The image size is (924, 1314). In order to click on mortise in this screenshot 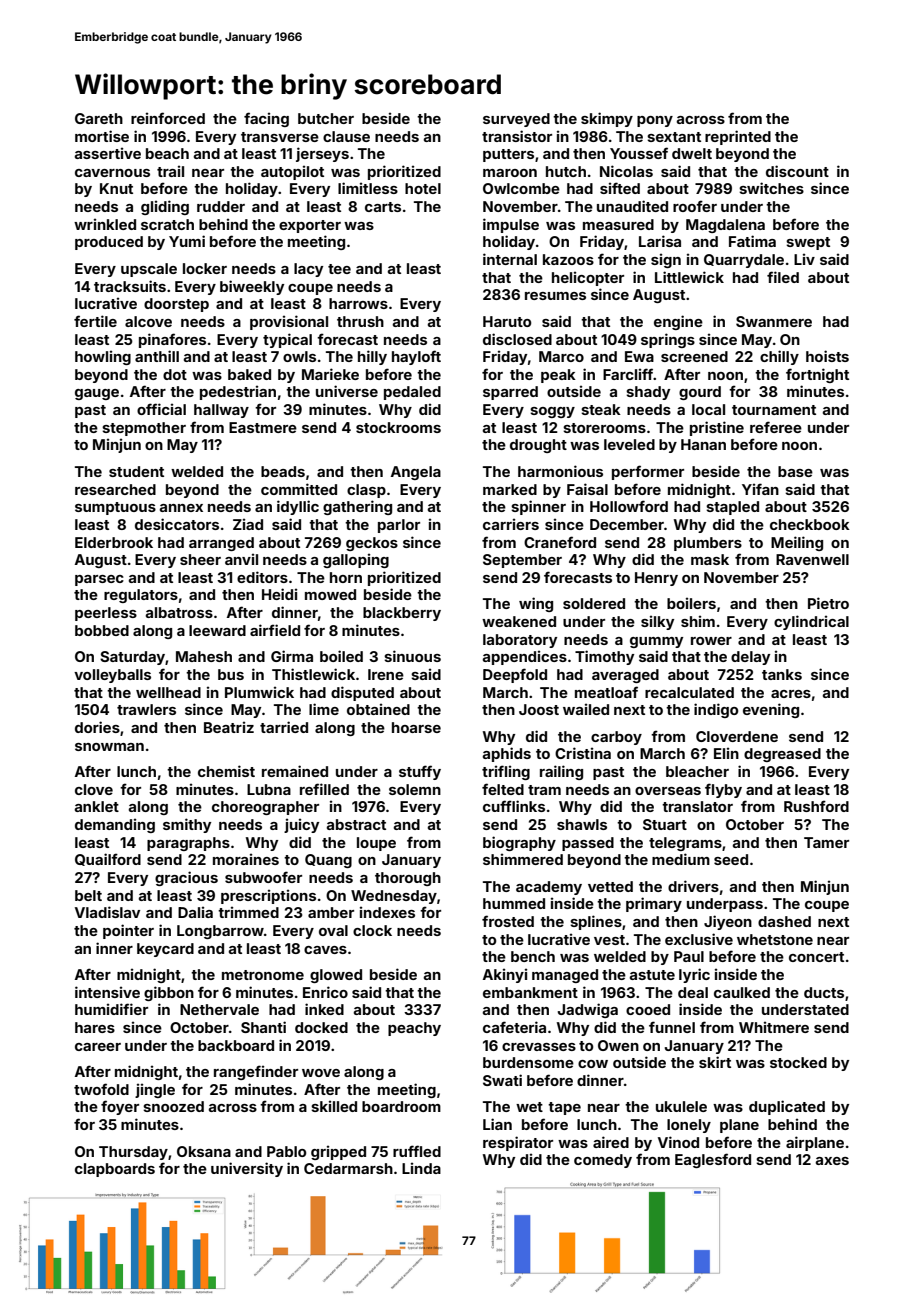, I will do `click(102, 136)`.
